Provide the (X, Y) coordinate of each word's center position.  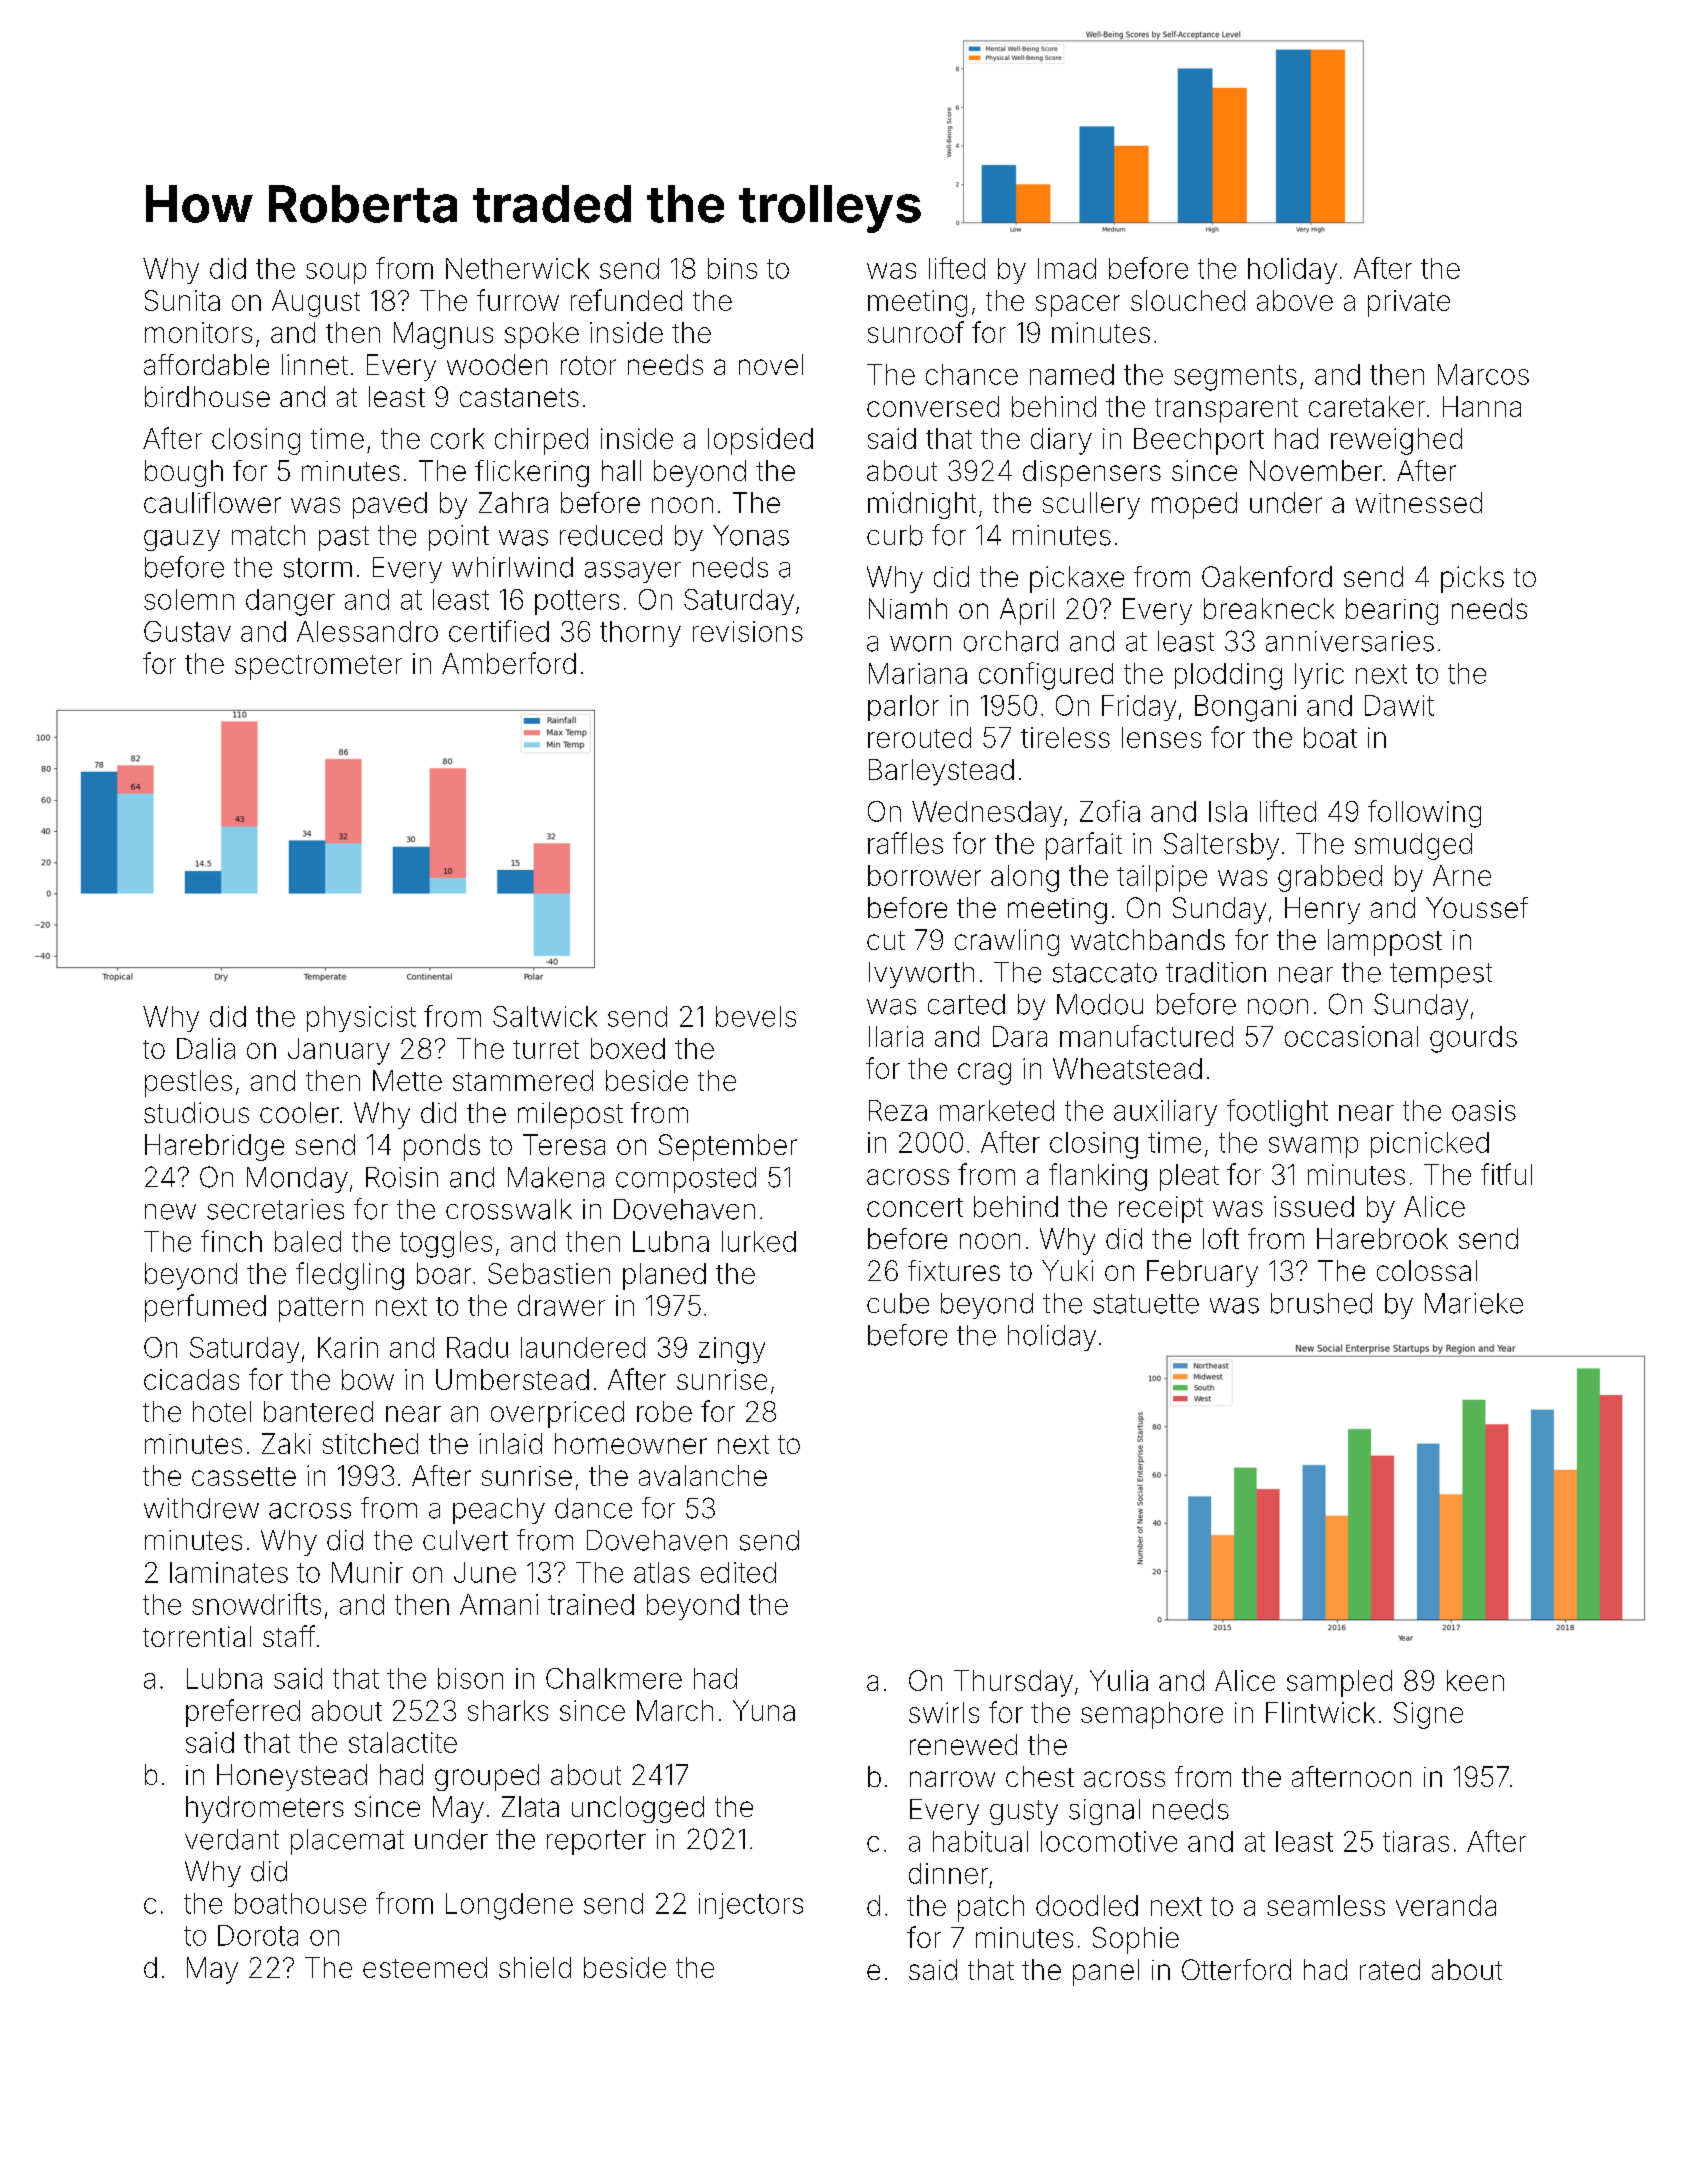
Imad (1067, 268)
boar (444, 1273)
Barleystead (941, 772)
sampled (1339, 1683)
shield (535, 1967)
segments (1235, 378)
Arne (1462, 875)
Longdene (509, 1906)
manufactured (1146, 1036)
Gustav (187, 631)
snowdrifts (256, 1604)
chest (1040, 1776)
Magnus (443, 335)
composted (686, 1180)
